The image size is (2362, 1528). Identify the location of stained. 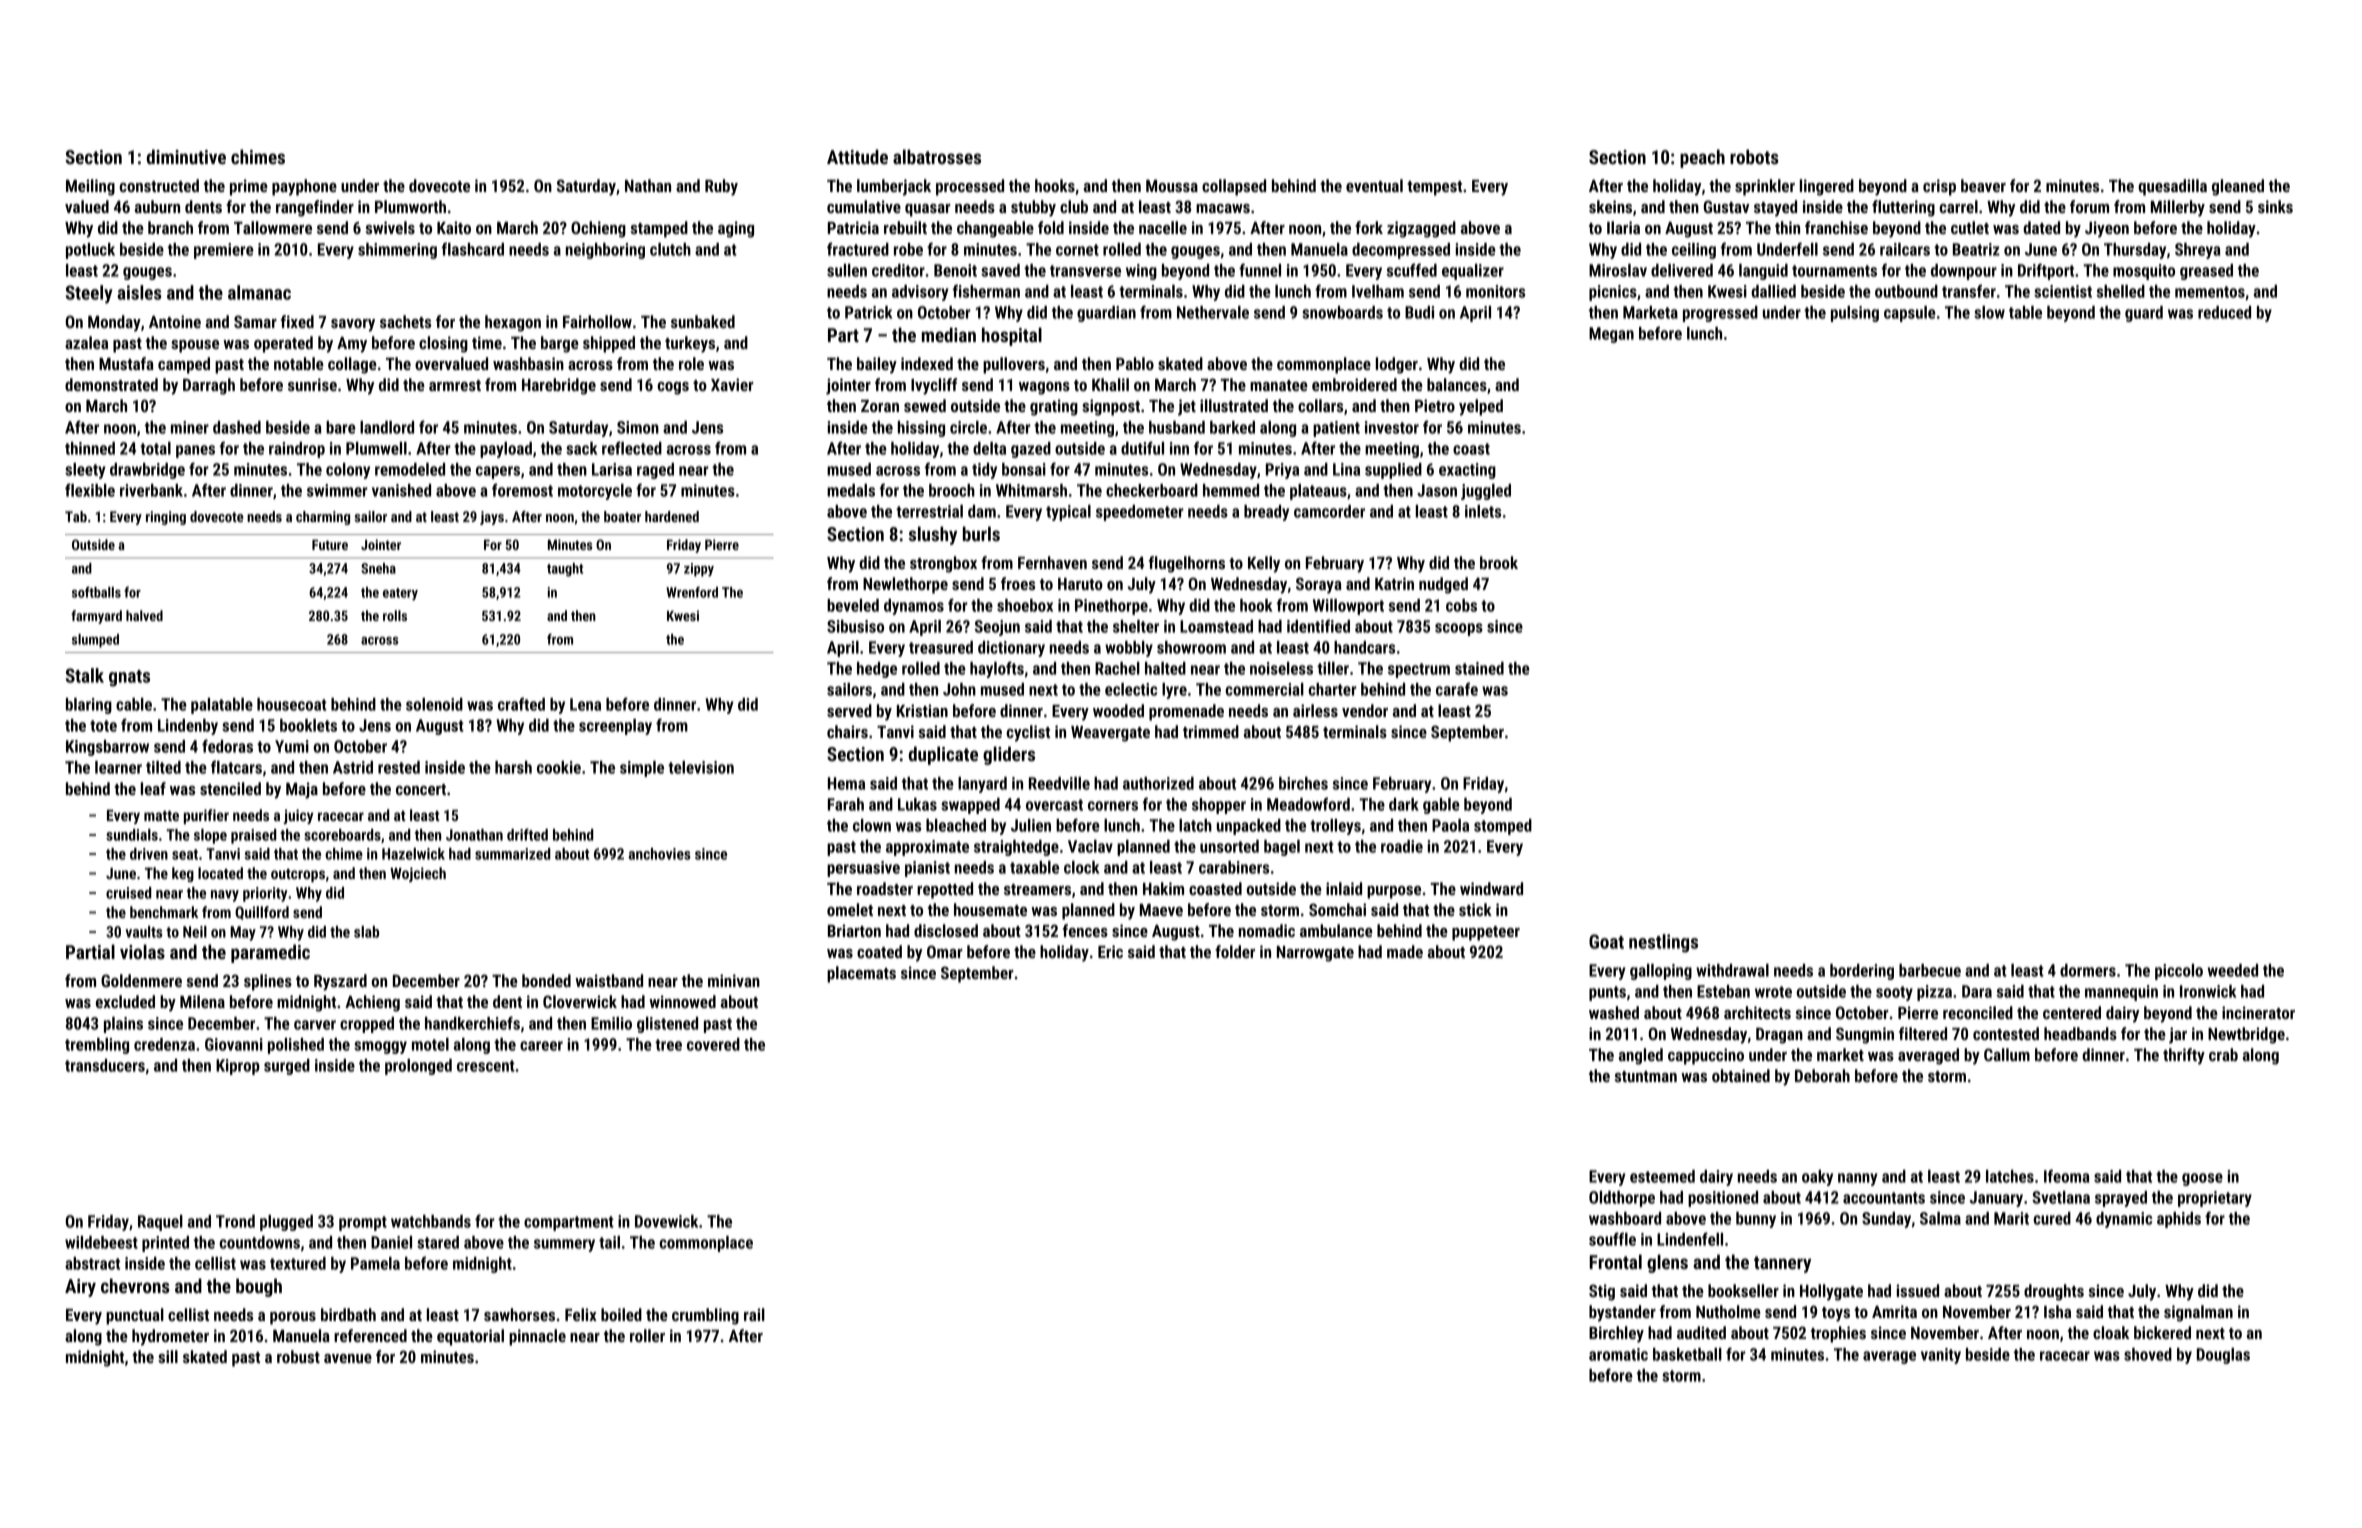
(1479, 668).
